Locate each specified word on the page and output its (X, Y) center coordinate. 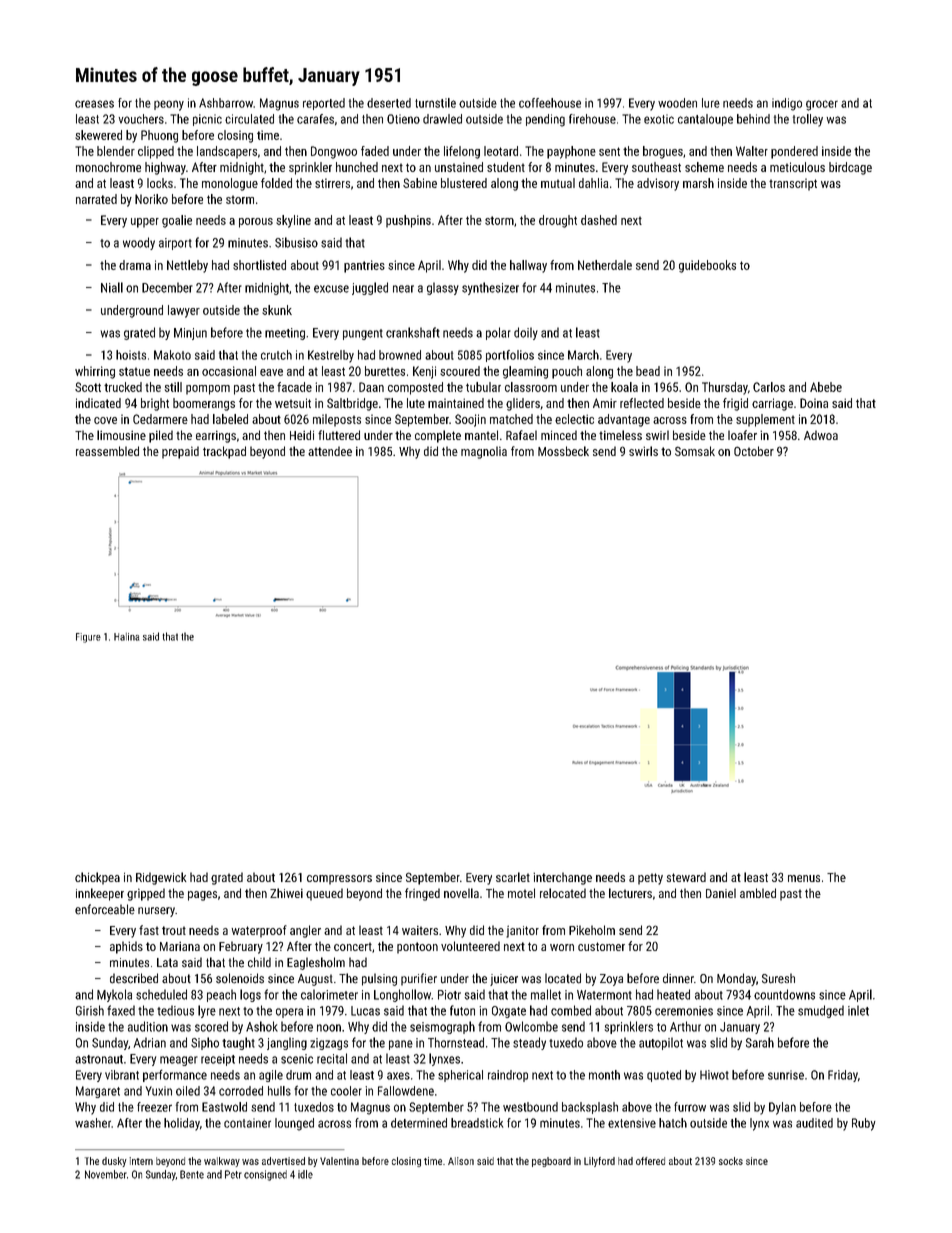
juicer (504, 980)
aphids (126, 947)
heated (673, 994)
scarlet (513, 877)
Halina (127, 637)
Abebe (826, 387)
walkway (222, 1162)
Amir (605, 403)
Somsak (695, 451)
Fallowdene (406, 1091)
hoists (131, 355)
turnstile (435, 103)
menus (804, 878)
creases (94, 104)
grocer (822, 105)
